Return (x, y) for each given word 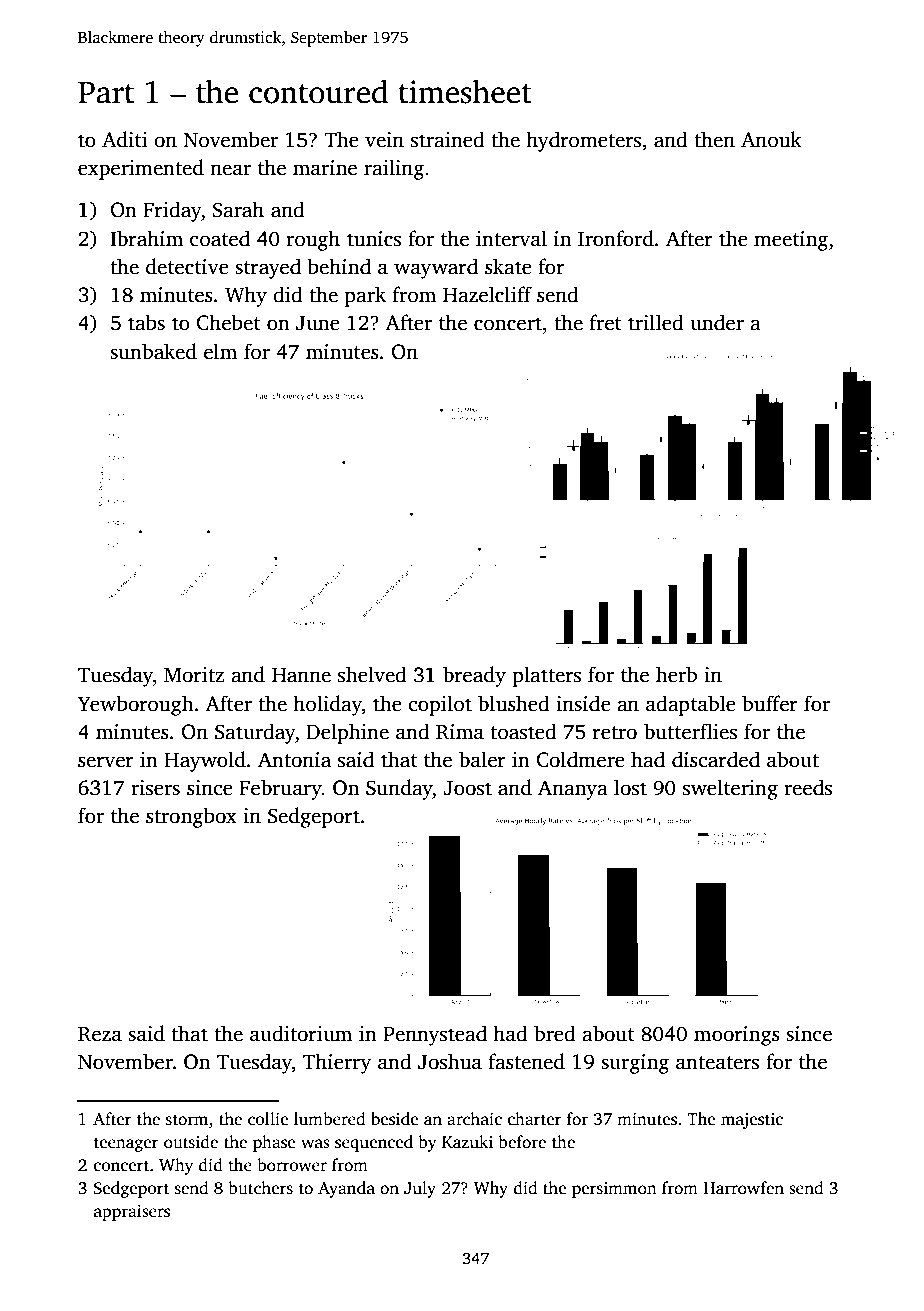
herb (676, 674)
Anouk (771, 139)
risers (155, 788)
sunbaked (153, 351)
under (717, 322)
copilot (440, 705)
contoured (318, 91)
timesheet (465, 91)
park (365, 296)
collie (268, 1119)
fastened (526, 1061)
